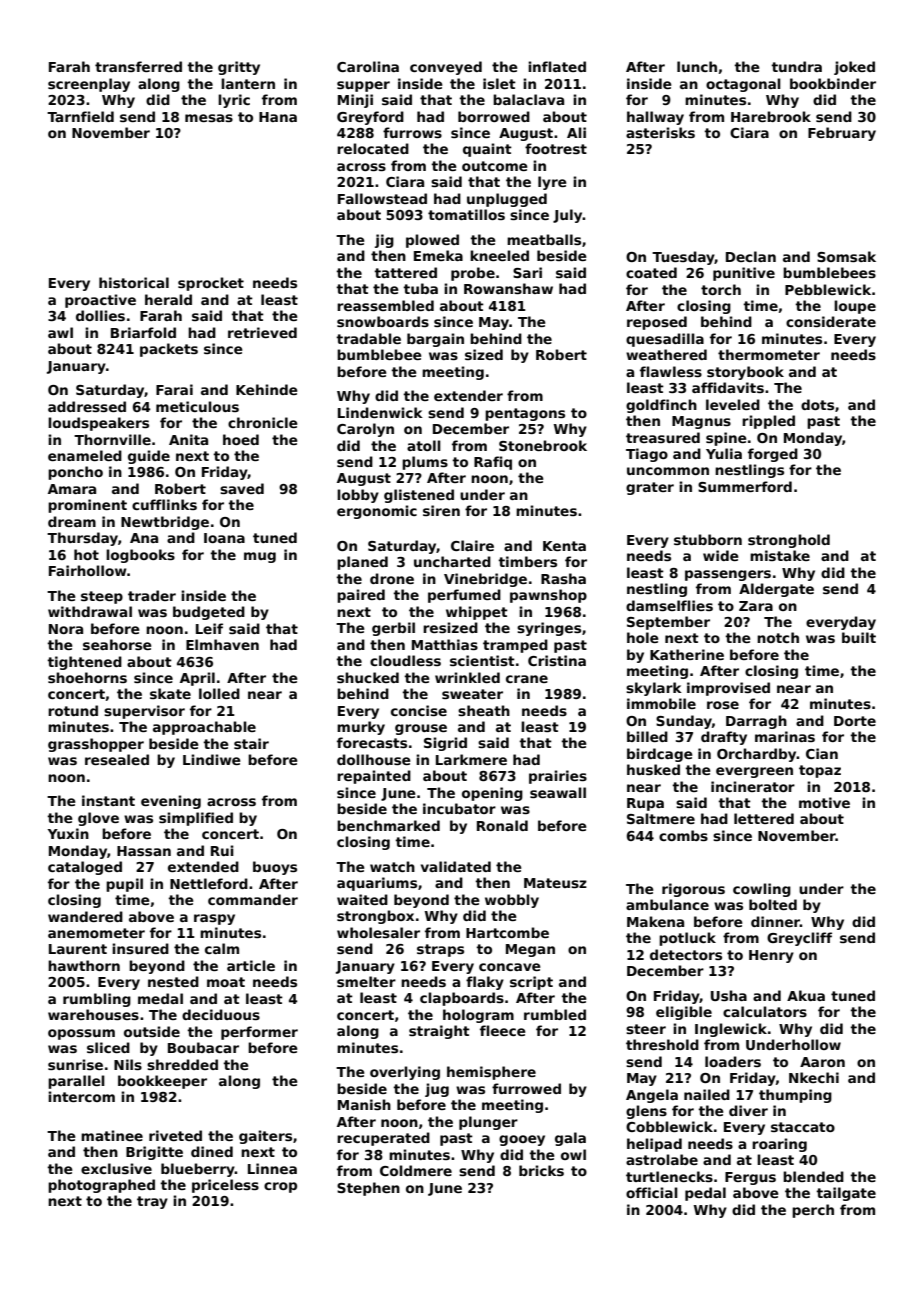  Describe the element at coordinates (697, 66) in the screenshot. I see `lunch` at that location.
